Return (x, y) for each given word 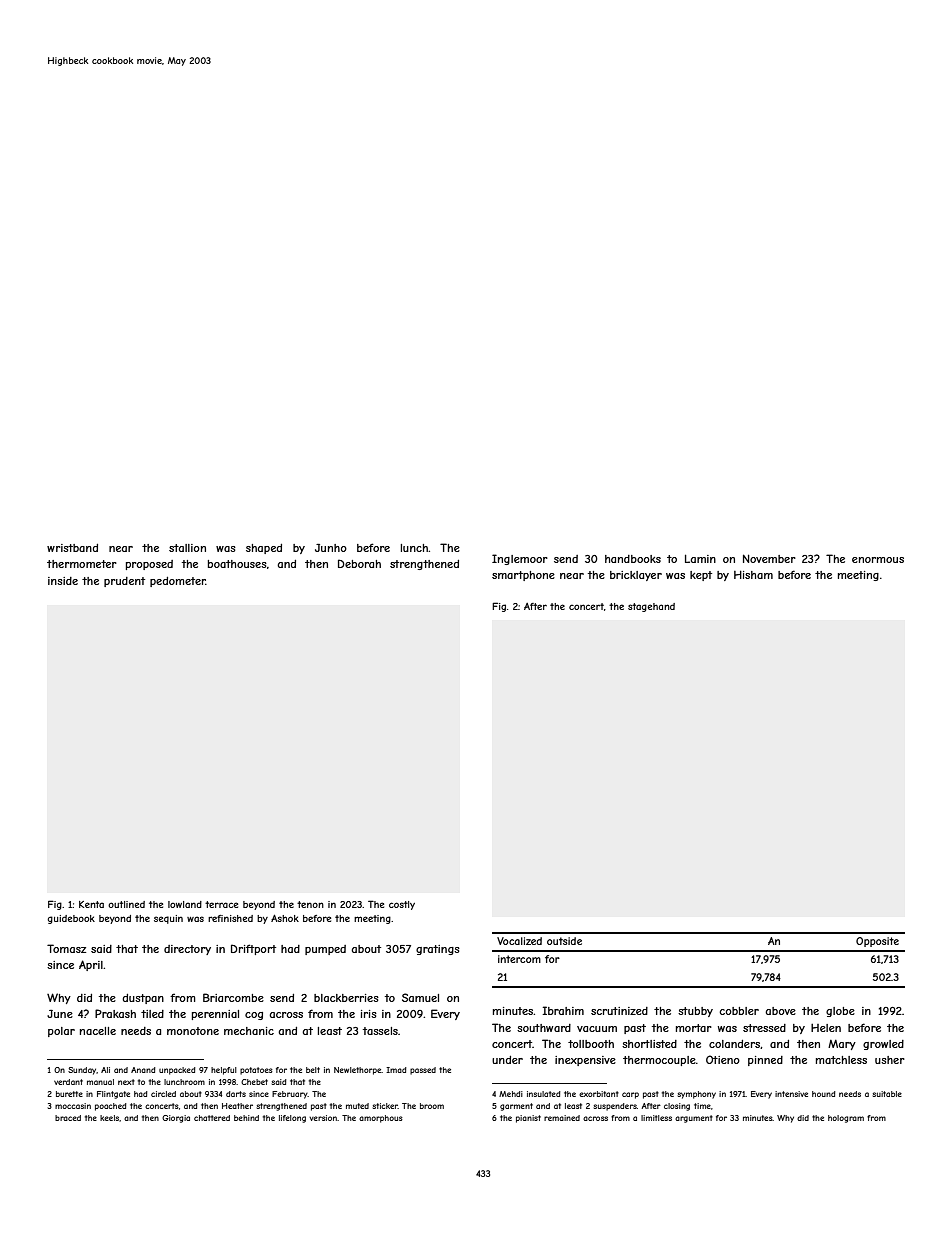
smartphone (523, 576)
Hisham (753, 574)
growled (883, 1045)
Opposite (877, 942)
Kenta (91, 904)
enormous (878, 560)
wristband (72, 548)
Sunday (82, 1071)
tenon (310, 904)
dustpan (143, 999)
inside (63, 581)
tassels (380, 1031)
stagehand (651, 607)
